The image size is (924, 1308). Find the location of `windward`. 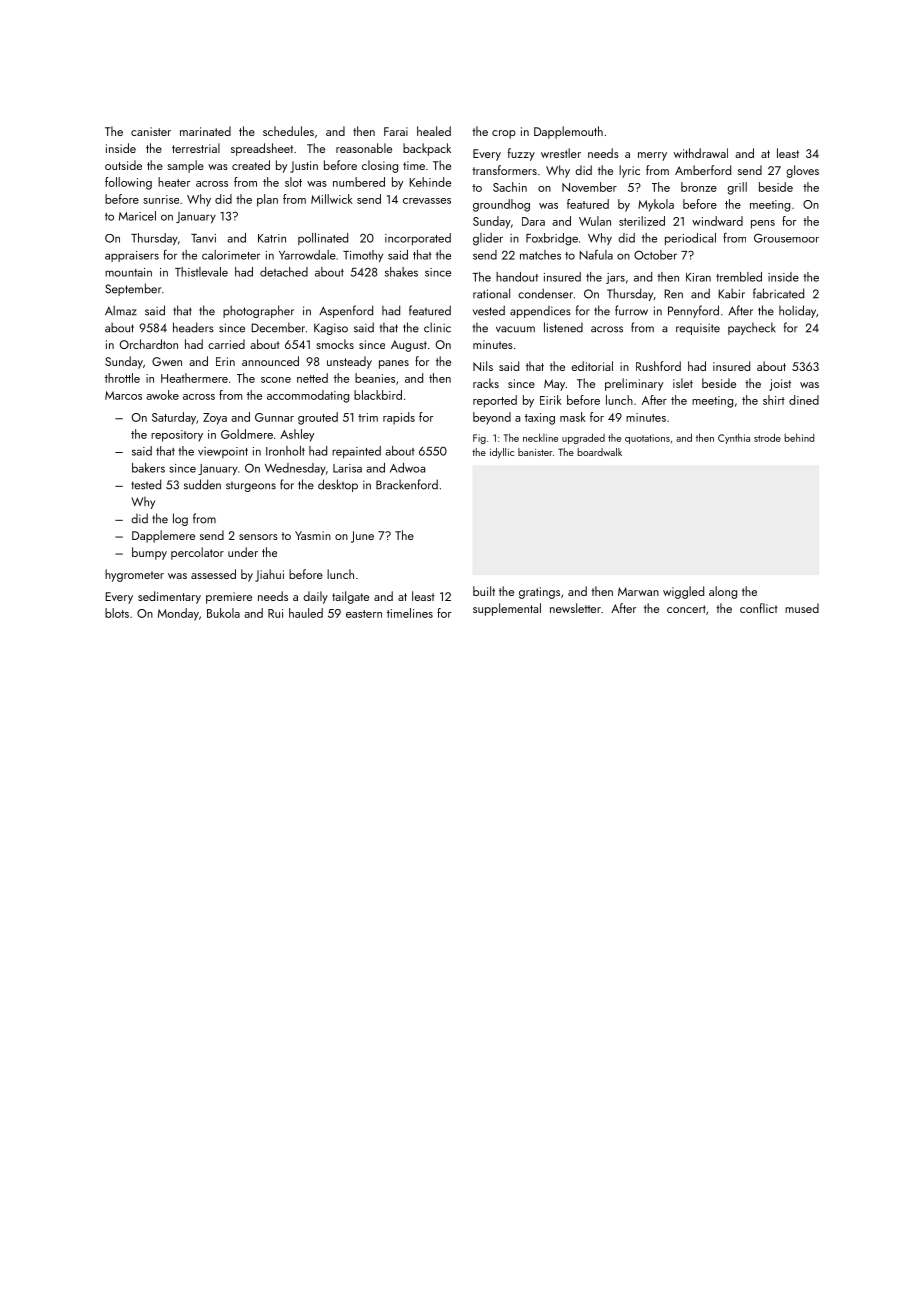

windward is located at coordinates (717, 221).
